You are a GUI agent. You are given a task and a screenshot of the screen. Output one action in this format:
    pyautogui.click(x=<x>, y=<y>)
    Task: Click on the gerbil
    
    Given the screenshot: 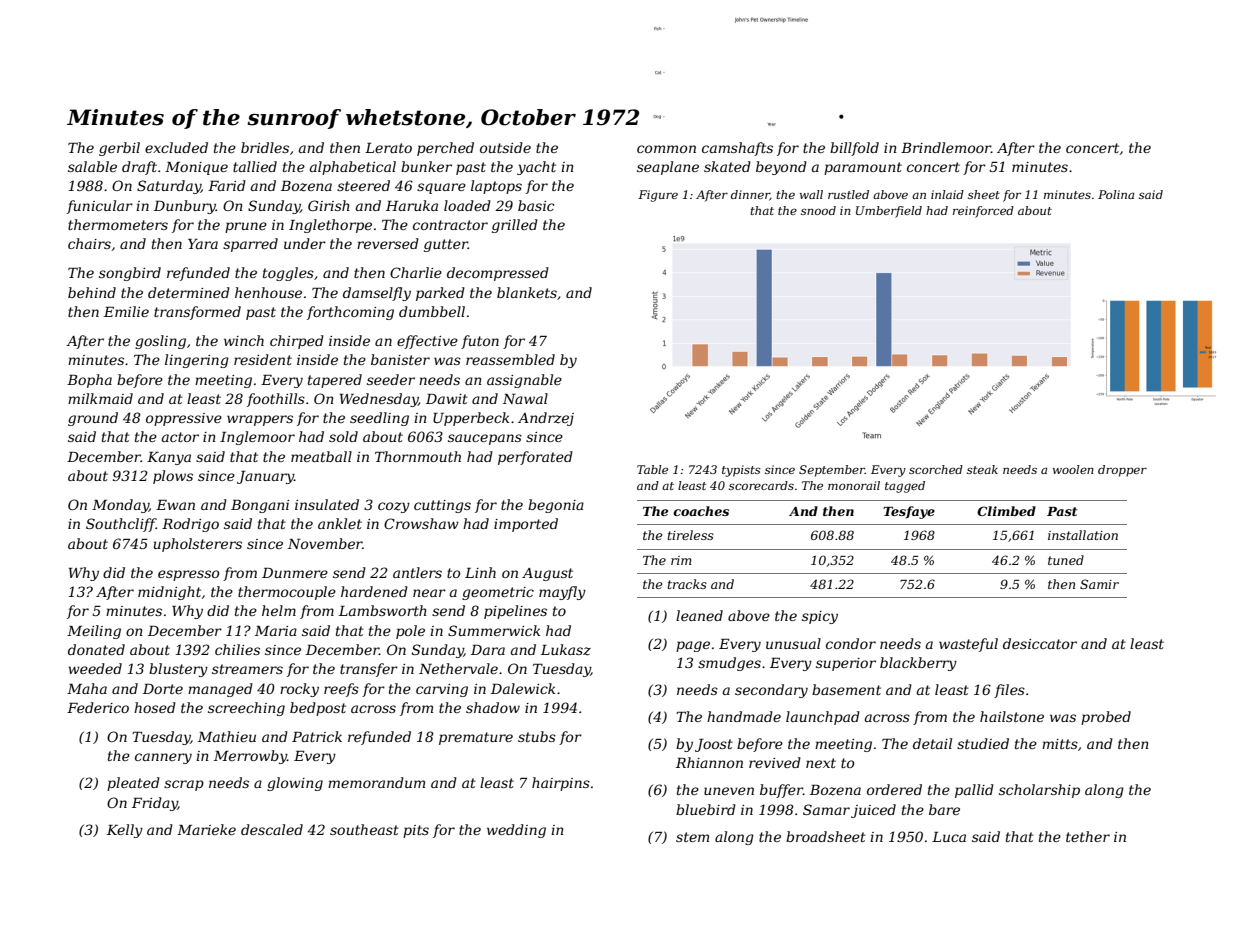 What is the action you would take?
    pyautogui.click(x=119, y=149)
